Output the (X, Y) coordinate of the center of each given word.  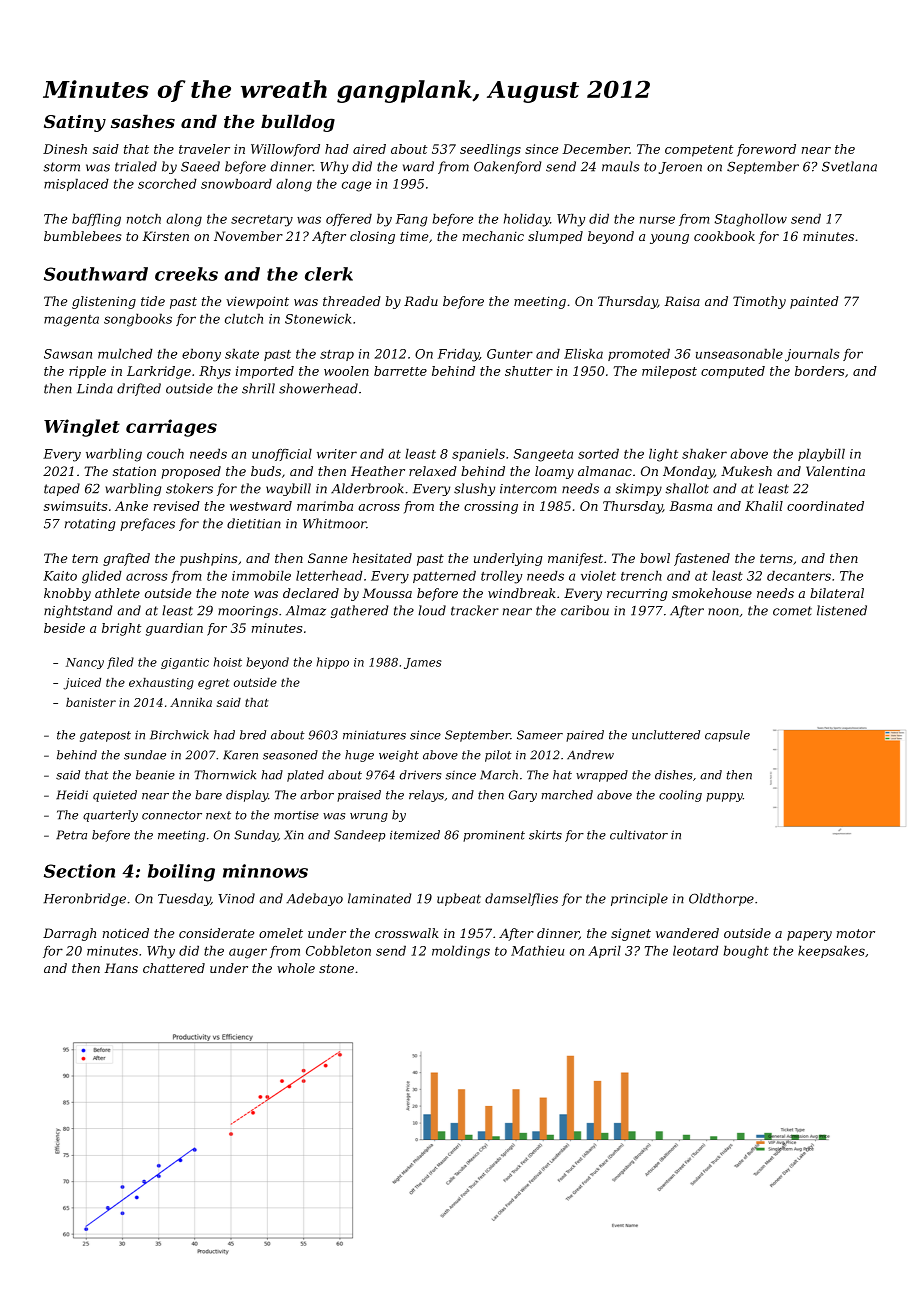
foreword (766, 150)
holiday (527, 220)
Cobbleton (338, 951)
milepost (669, 372)
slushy (474, 489)
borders (819, 371)
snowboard (236, 184)
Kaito (60, 576)
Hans (121, 968)
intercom (528, 489)
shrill (258, 388)
